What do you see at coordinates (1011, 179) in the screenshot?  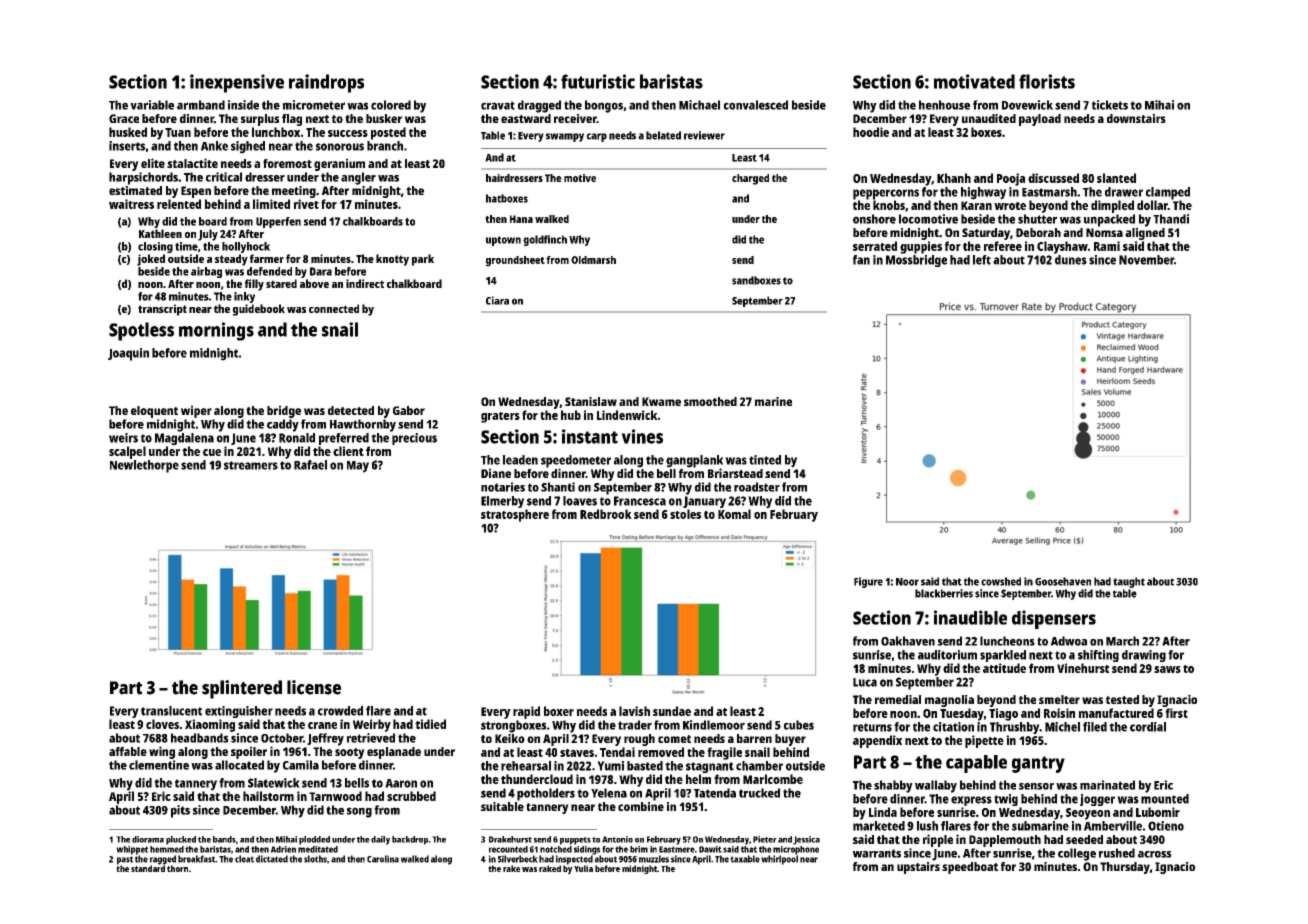 I see `Pooja` at bounding box center [1011, 179].
